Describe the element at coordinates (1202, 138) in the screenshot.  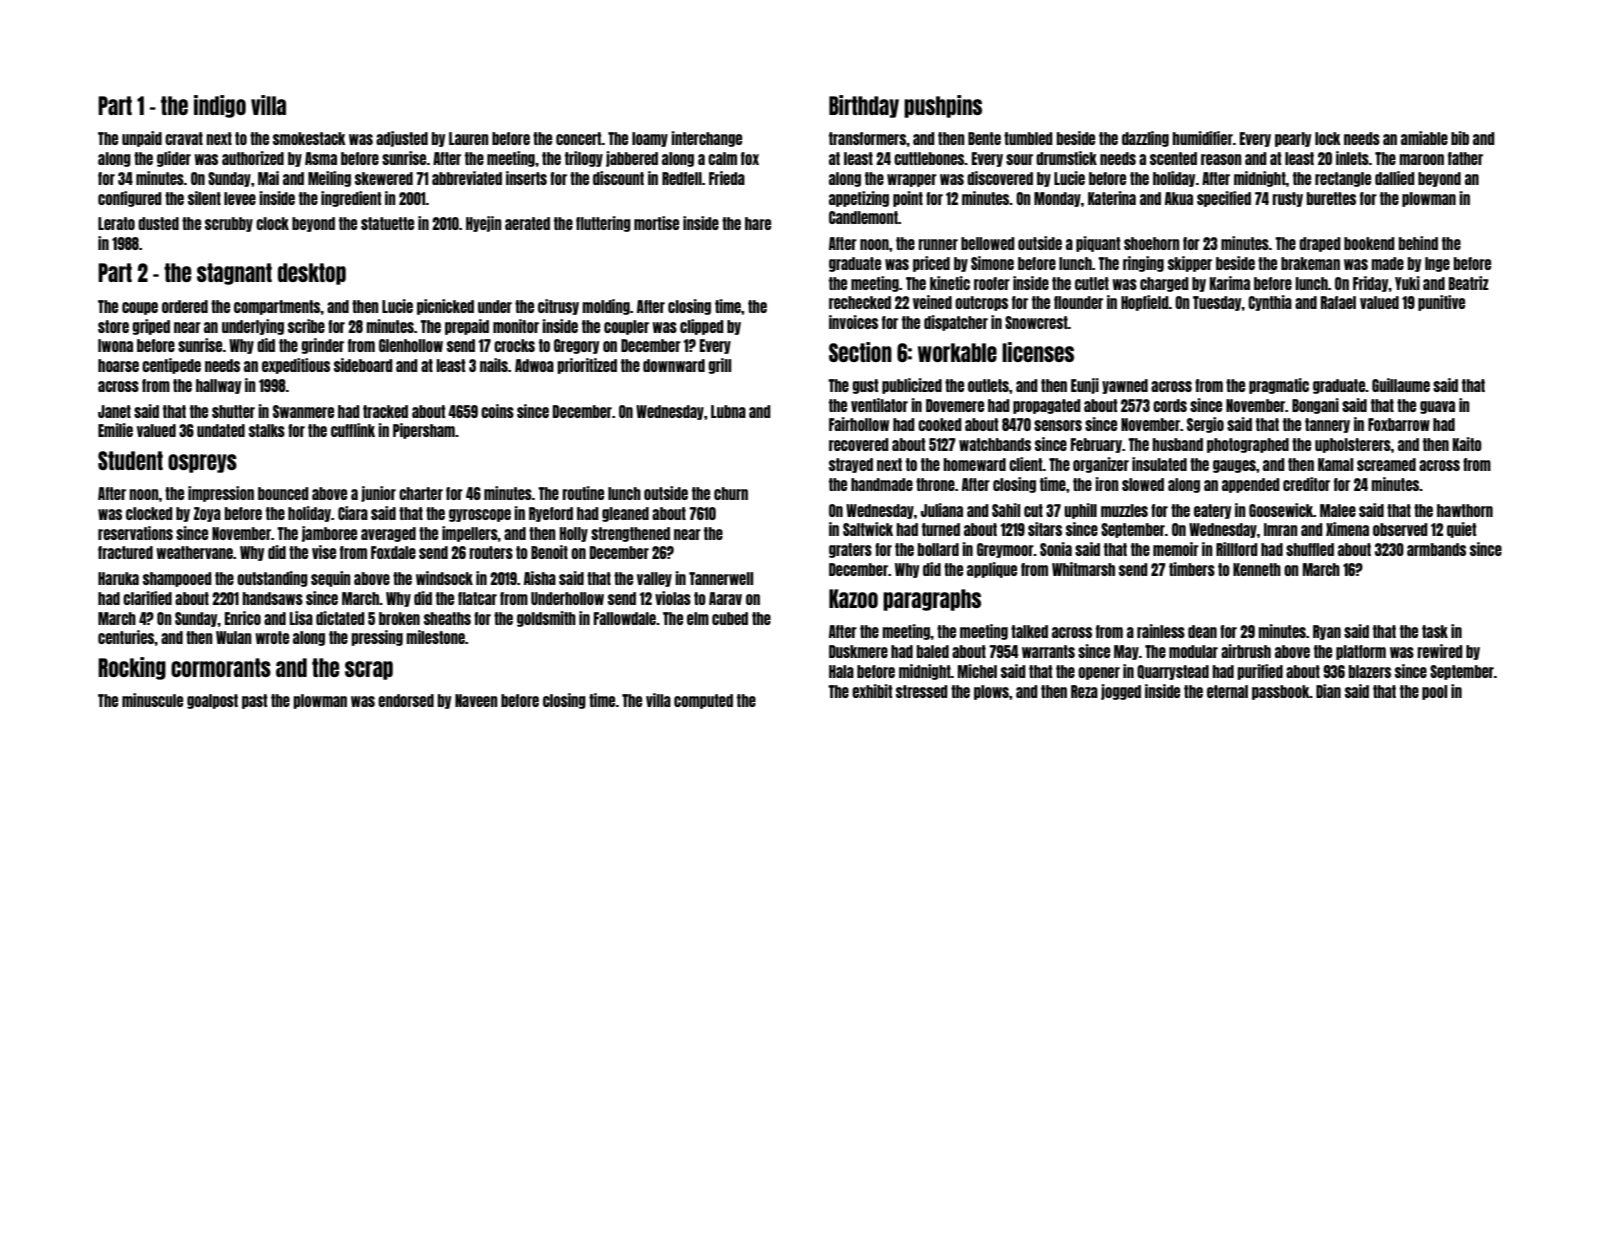
I see `humidifier` at that location.
